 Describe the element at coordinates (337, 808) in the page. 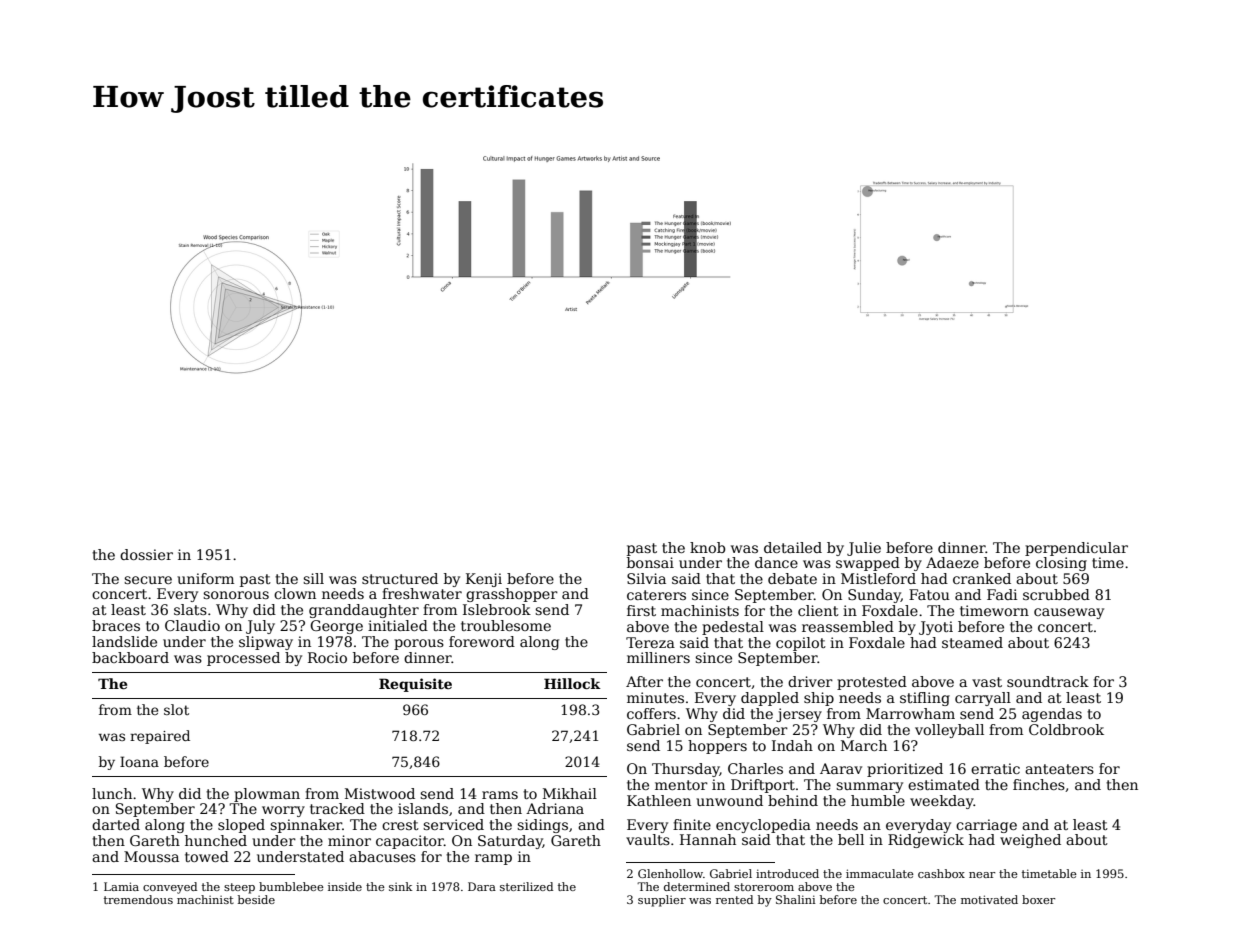

I see `tracked` at that location.
